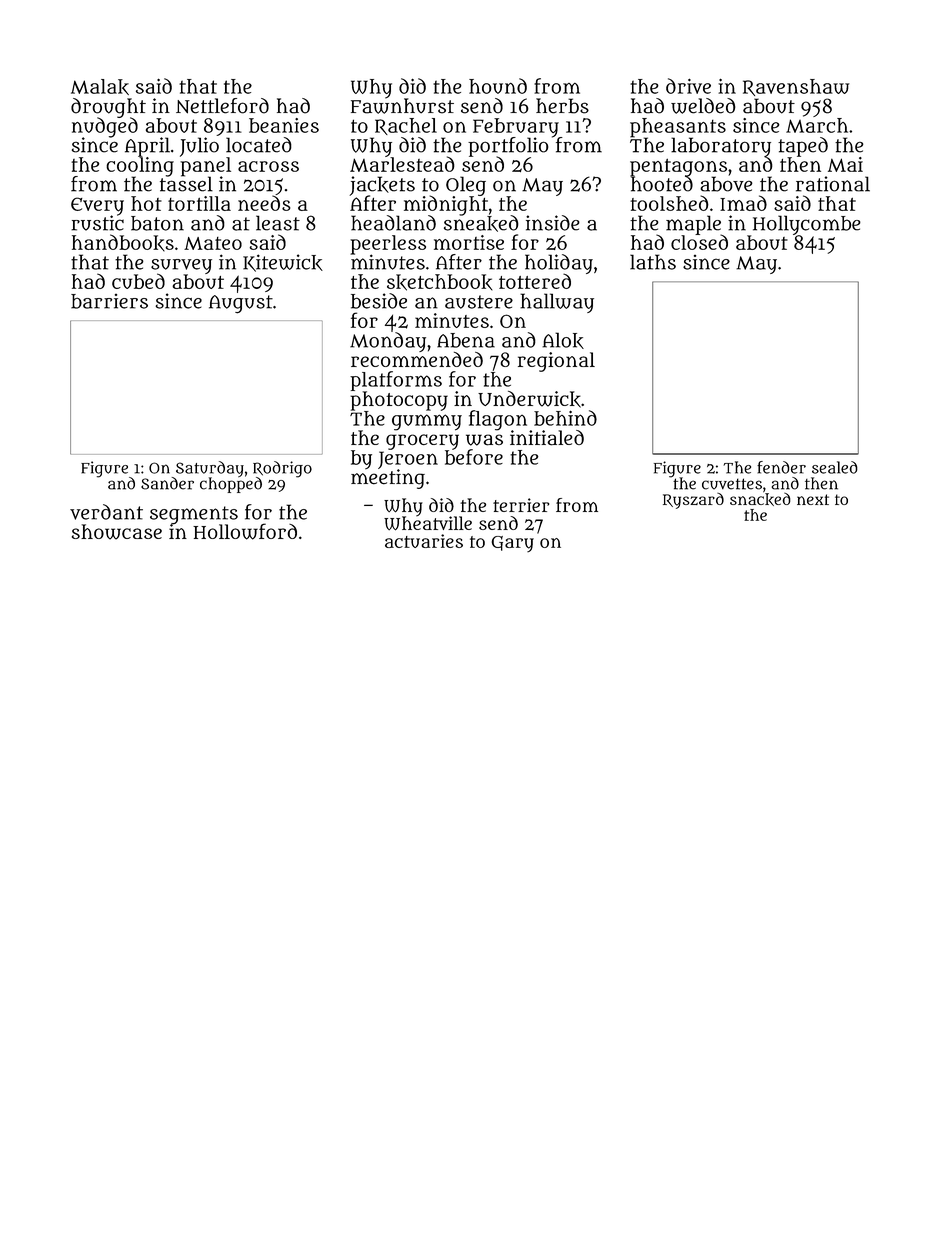 The image size is (952, 1233). Describe the element at coordinates (813, 499) in the page. I see `next` at that location.
